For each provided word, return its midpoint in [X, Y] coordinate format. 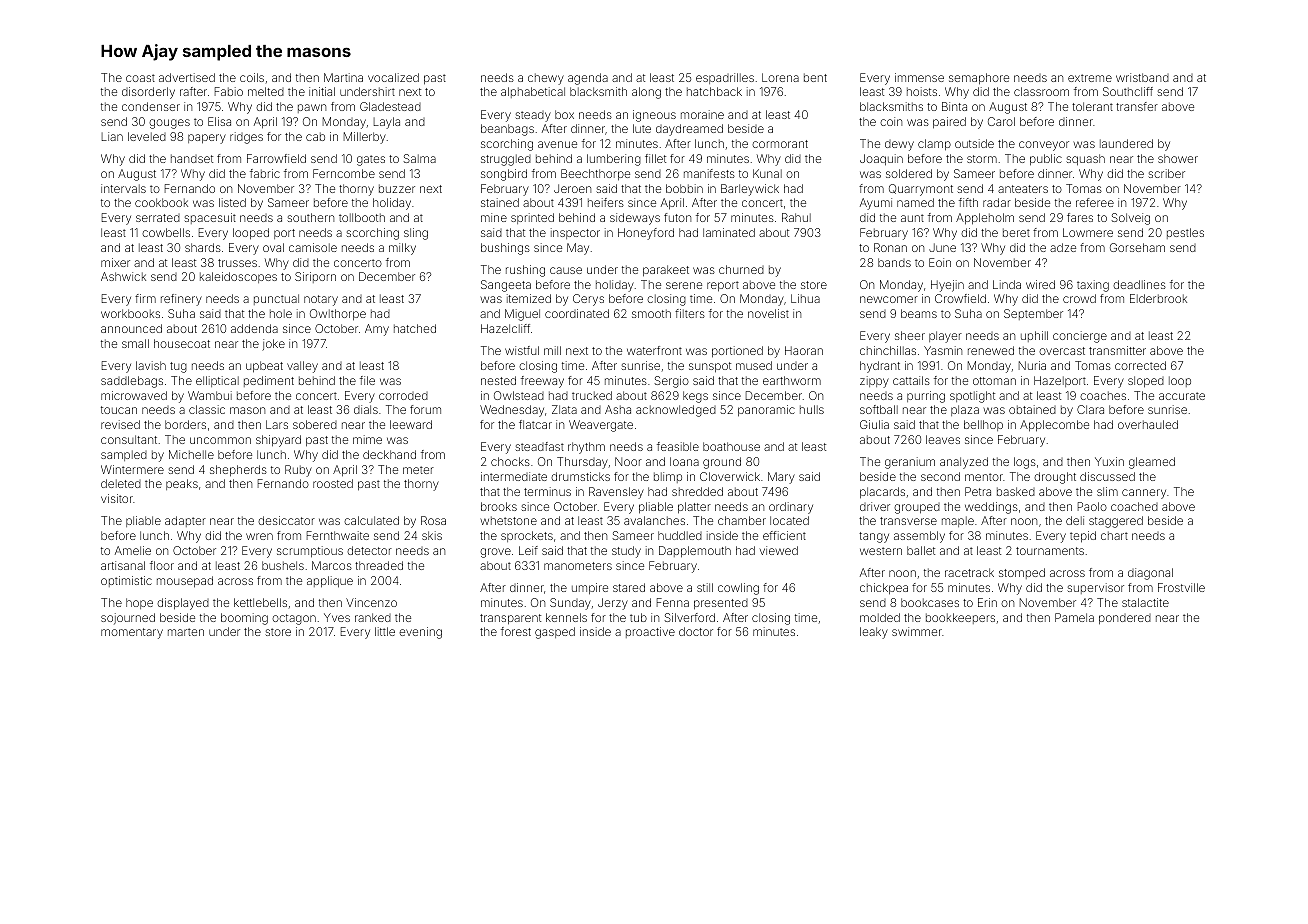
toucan [119, 410]
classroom [1041, 91]
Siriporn [315, 277]
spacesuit [210, 218]
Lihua [805, 298]
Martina [343, 77]
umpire [590, 588]
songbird [504, 175]
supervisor [1095, 588]
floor [162, 565]
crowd [1079, 298]
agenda [588, 79]
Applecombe [1054, 425]
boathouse [731, 446]
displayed [183, 604]
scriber [1166, 173]
